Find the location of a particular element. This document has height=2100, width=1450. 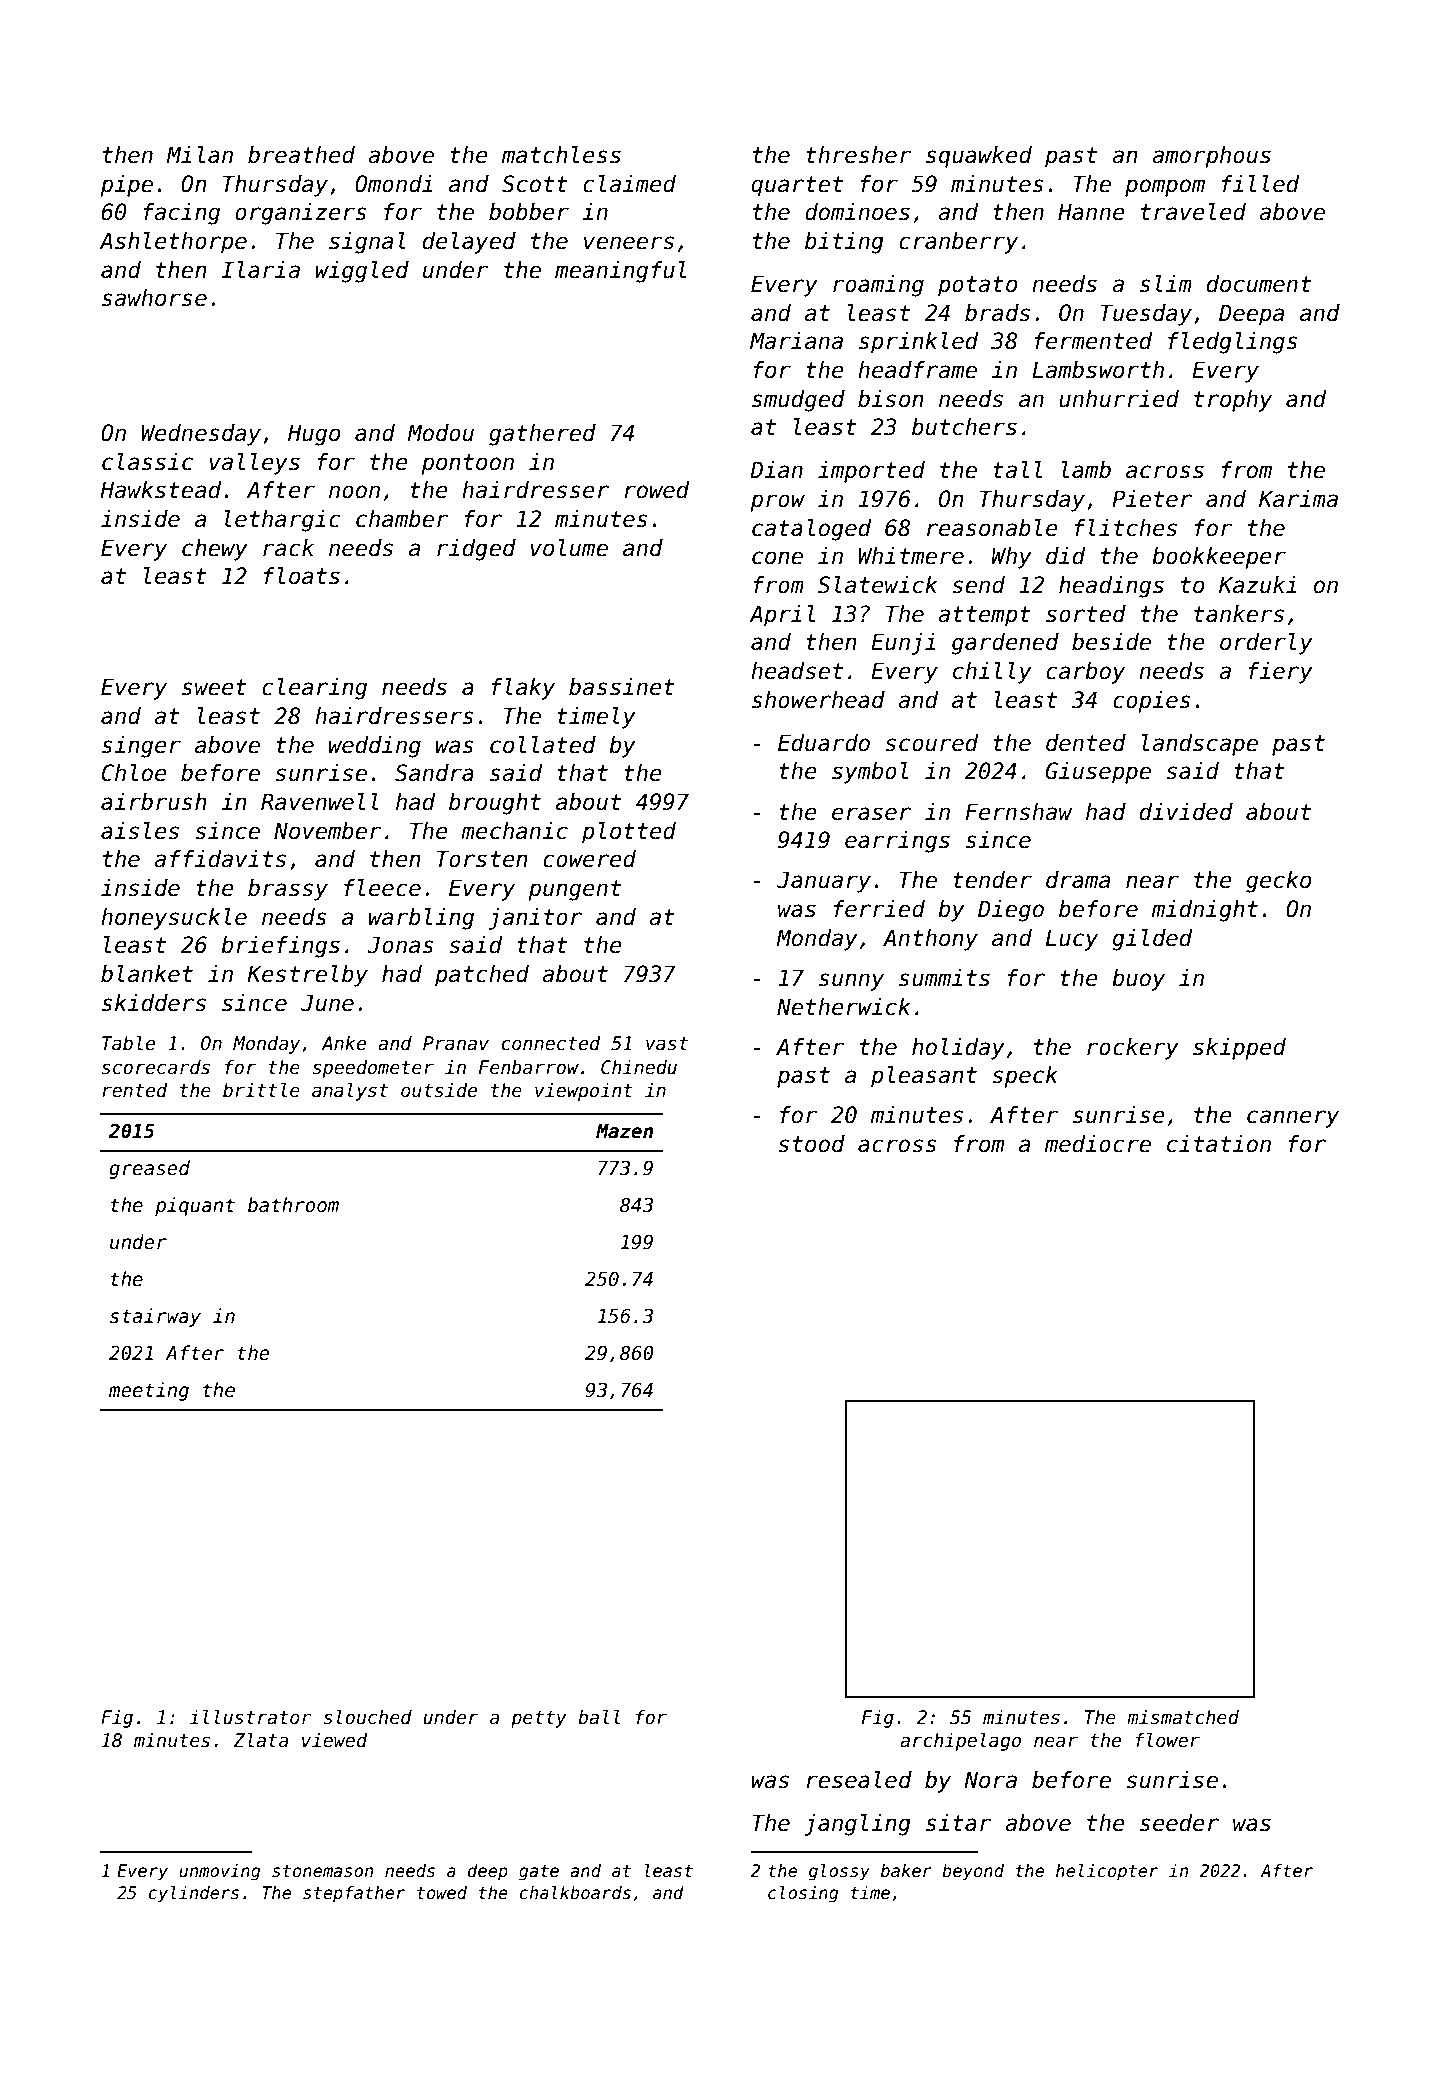

headset is located at coordinates (797, 671).
